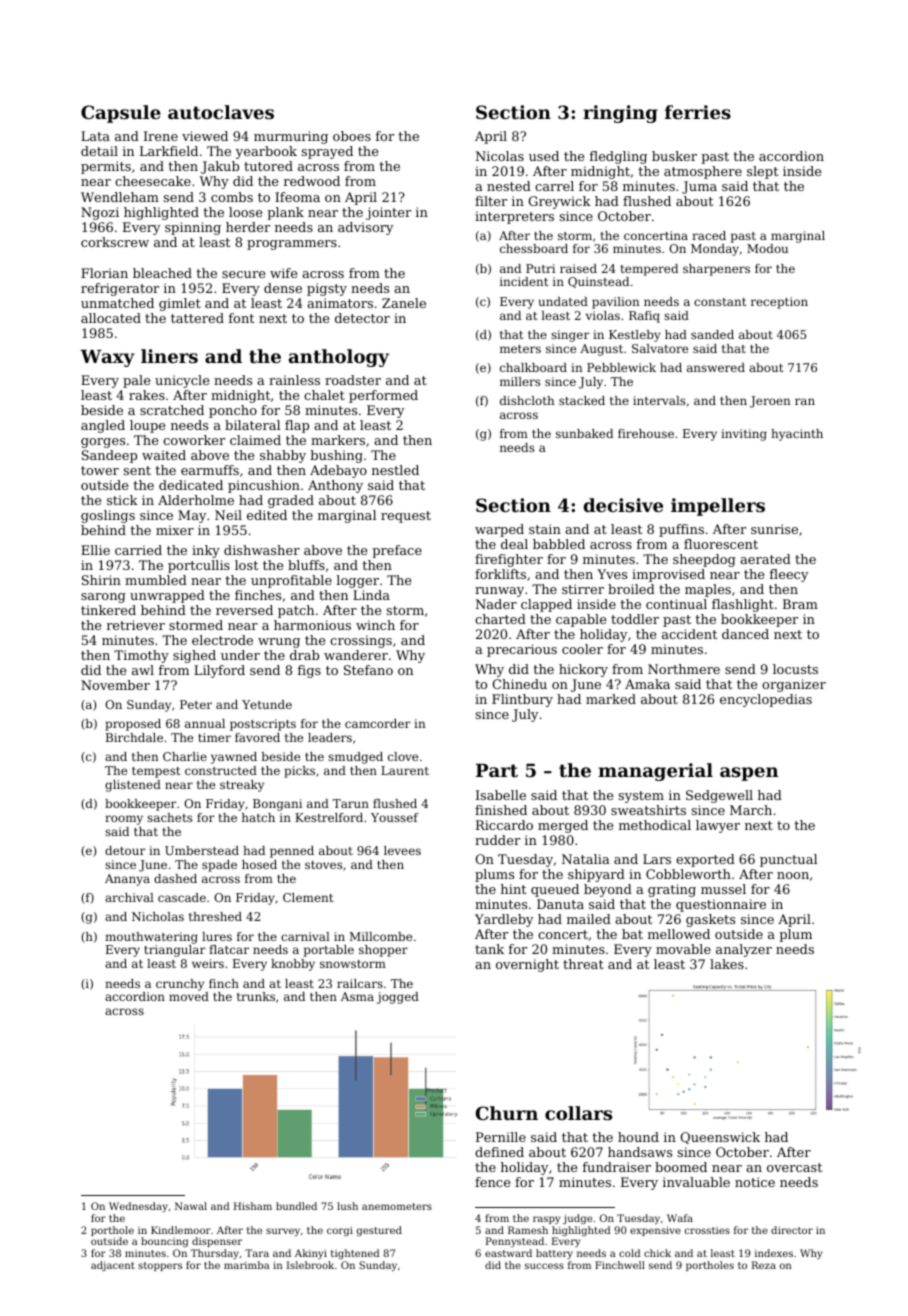 Image resolution: width=908 pixels, height=1316 pixels. I want to click on Capsule, so click(121, 114).
